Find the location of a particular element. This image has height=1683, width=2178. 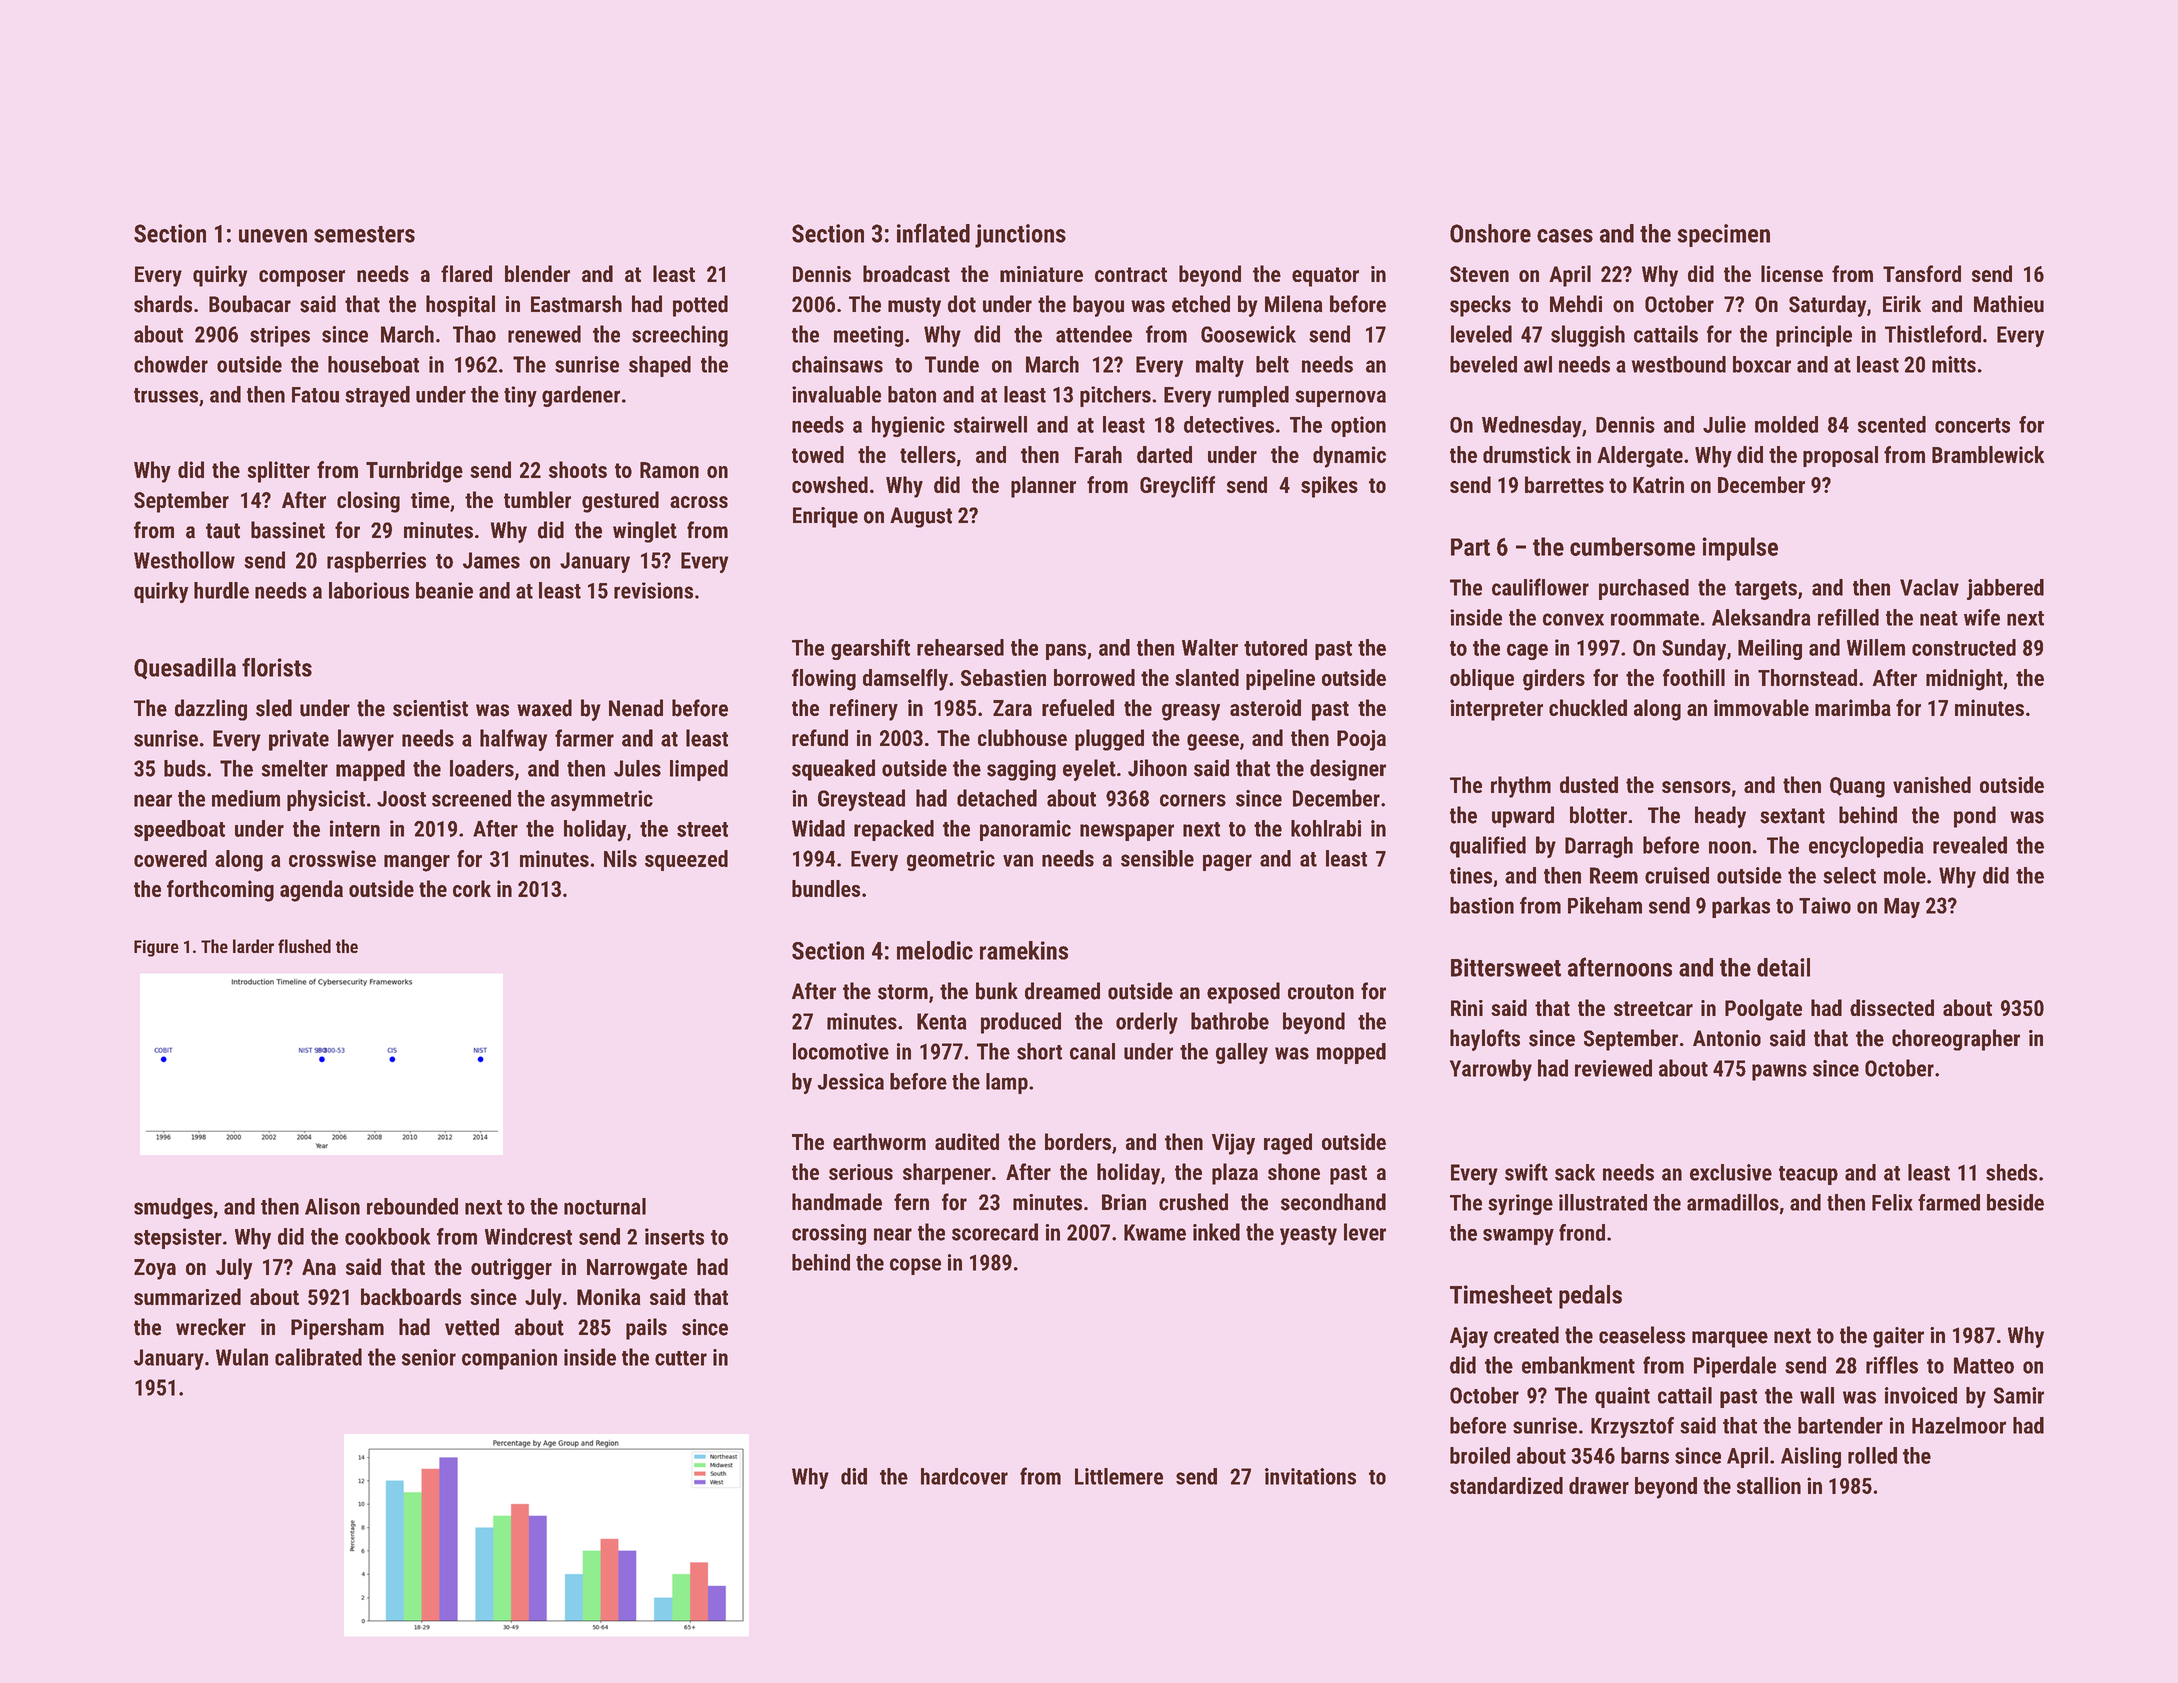

flushed is located at coordinates (304, 946).
